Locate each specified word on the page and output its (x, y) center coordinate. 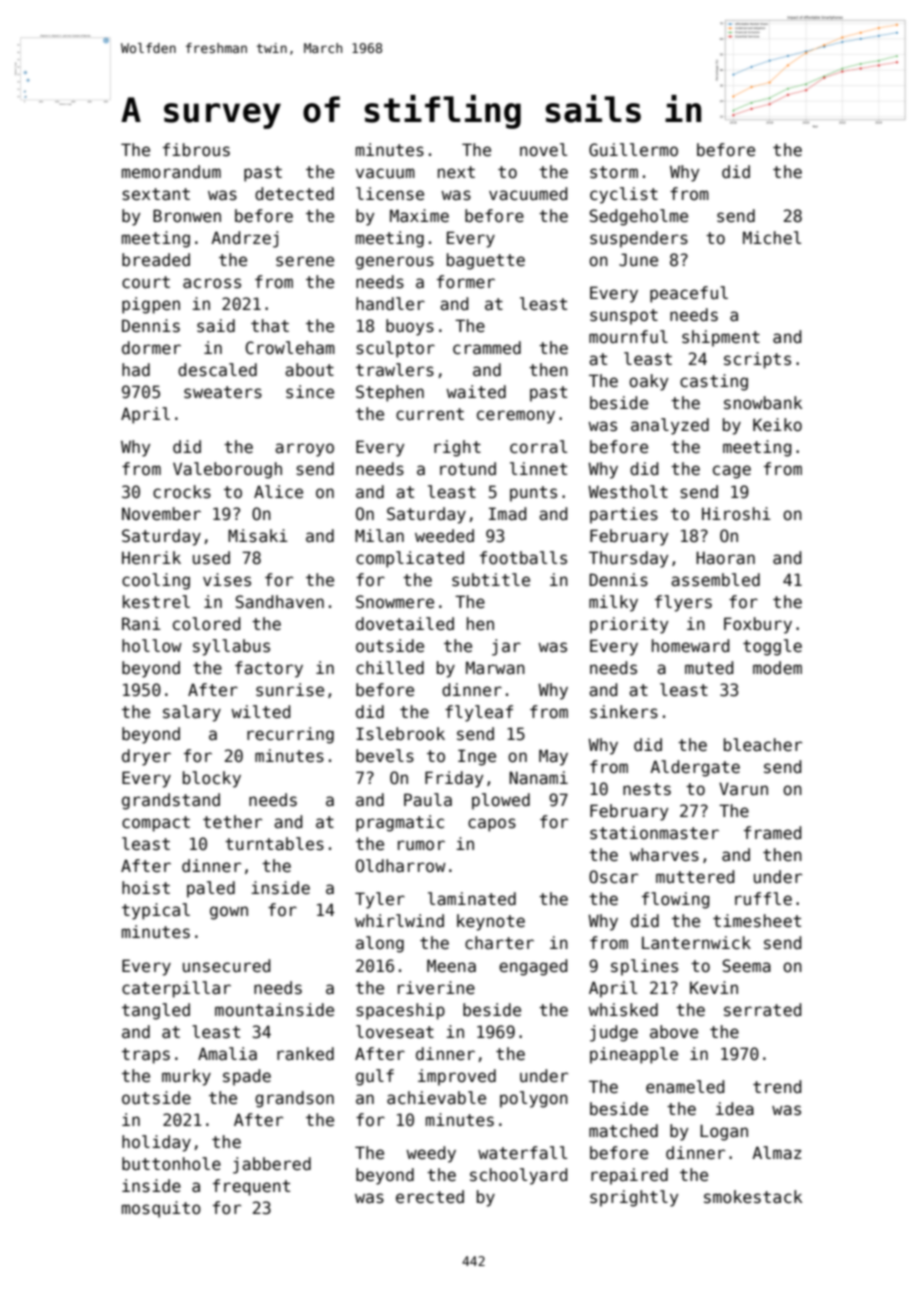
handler (390, 304)
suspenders (639, 239)
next (456, 172)
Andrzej (244, 239)
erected (430, 1197)
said (216, 326)
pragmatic (400, 823)
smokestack (753, 1197)
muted (709, 668)
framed (773, 833)
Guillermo (633, 150)
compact (156, 824)
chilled (390, 668)
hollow (152, 646)
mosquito (161, 1209)
